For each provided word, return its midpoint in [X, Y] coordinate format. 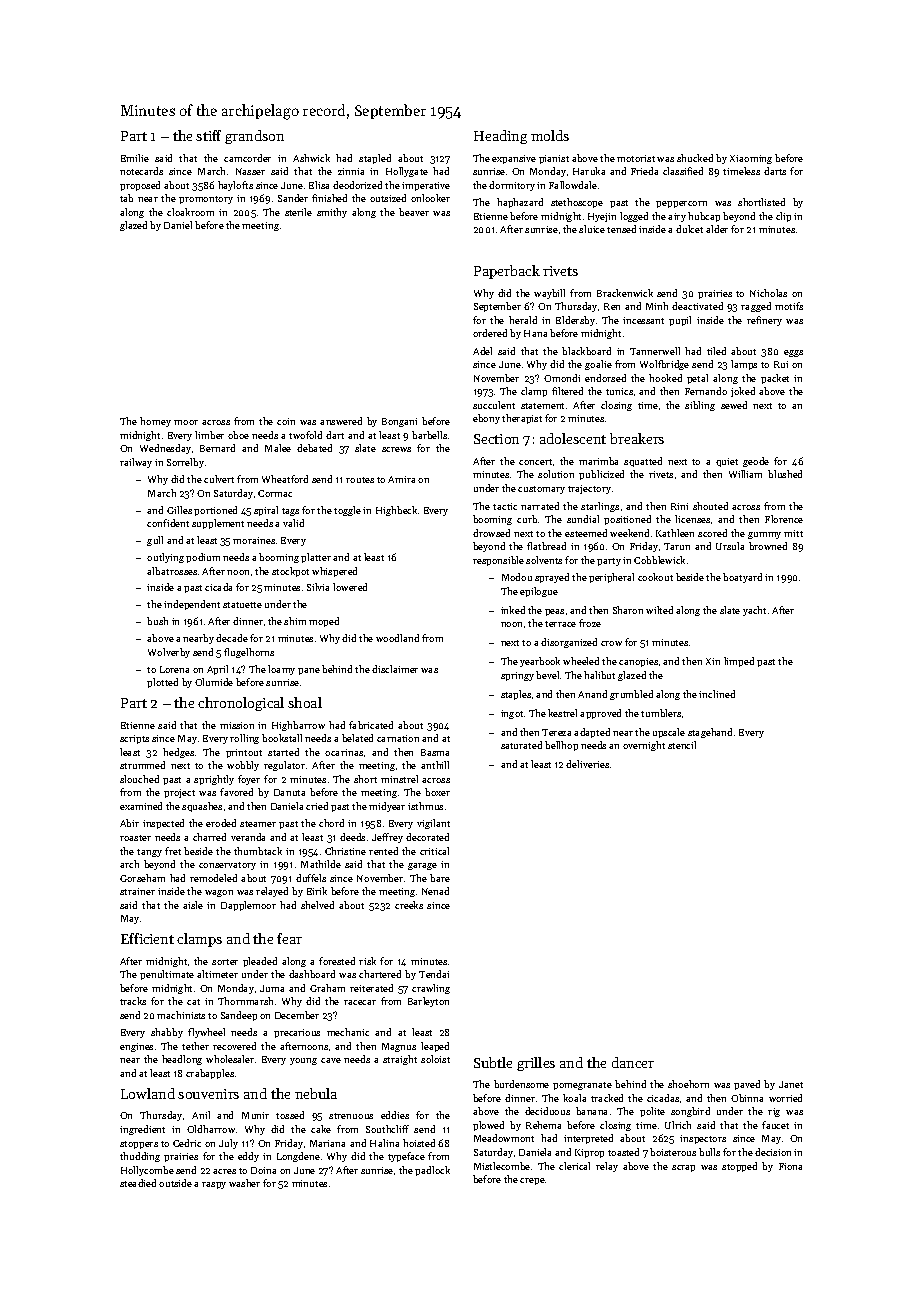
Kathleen [675, 533]
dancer [633, 1062]
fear [289, 938]
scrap [683, 1168]
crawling [431, 989]
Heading [500, 137]
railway [136, 463]
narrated [540, 506]
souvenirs [208, 1094]
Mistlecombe [502, 1166]
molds [550, 135]
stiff [208, 135]
